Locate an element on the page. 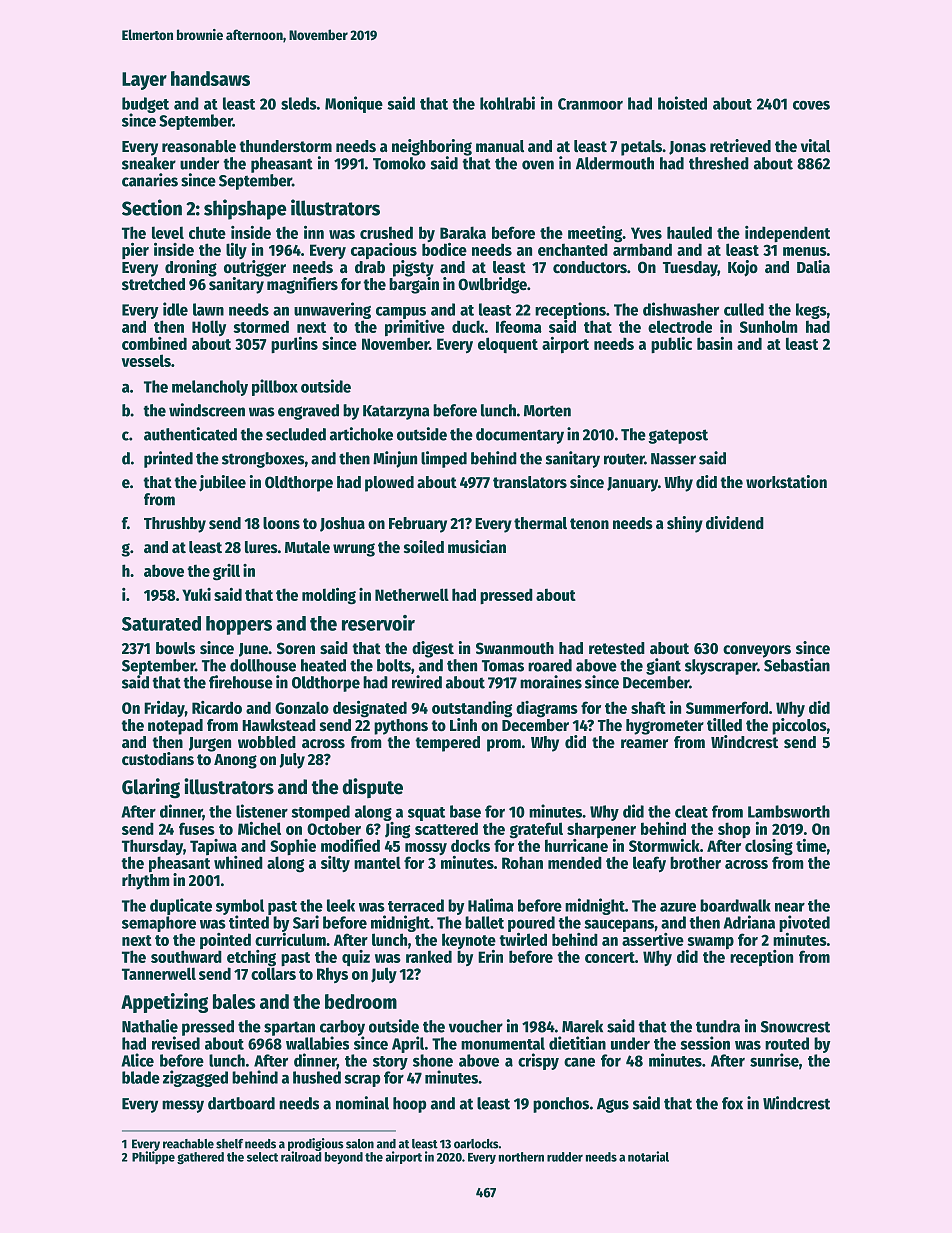 The image size is (952, 1233). wallabies is located at coordinates (317, 1043).
